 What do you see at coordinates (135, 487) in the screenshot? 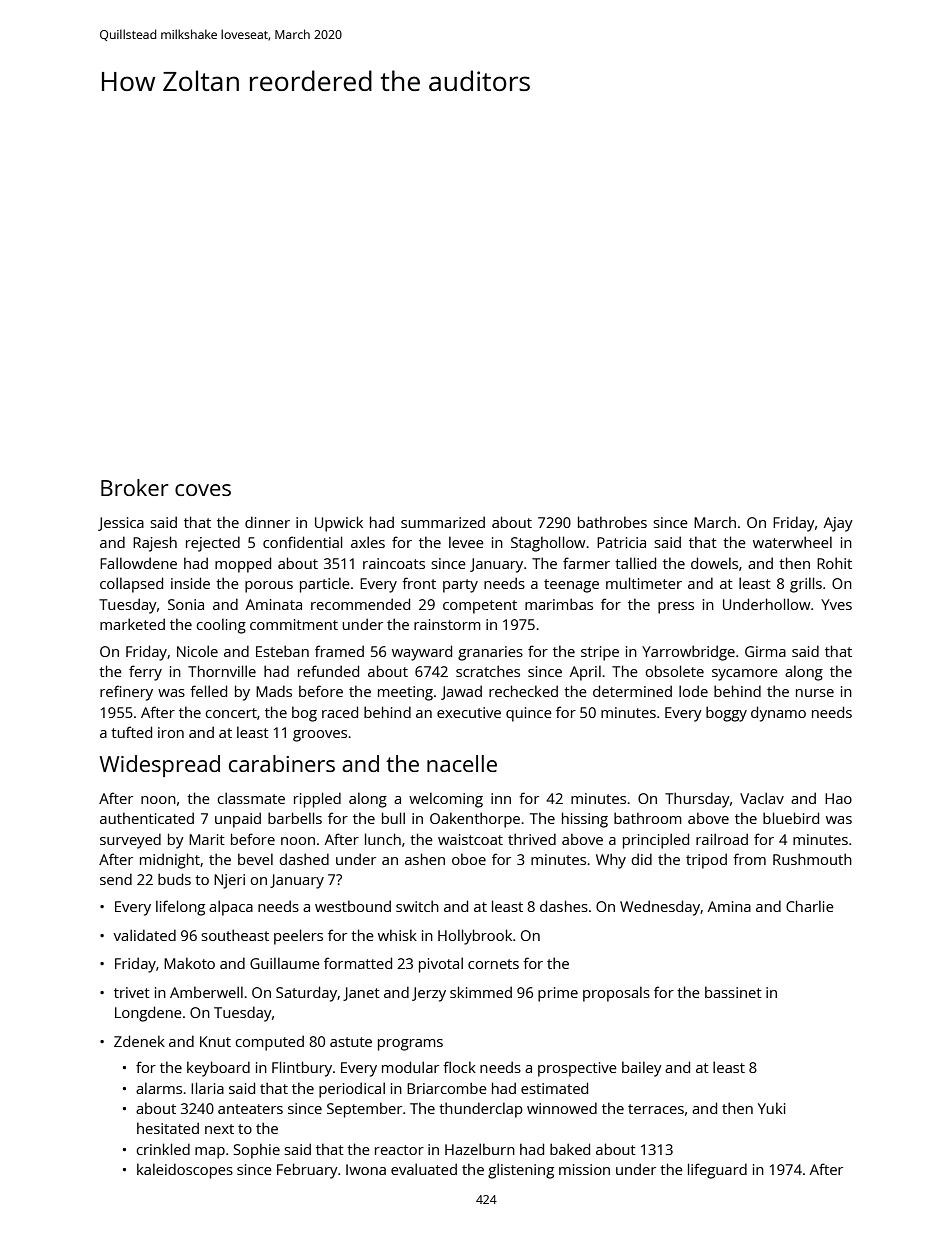
I see `Broker` at bounding box center [135, 487].
